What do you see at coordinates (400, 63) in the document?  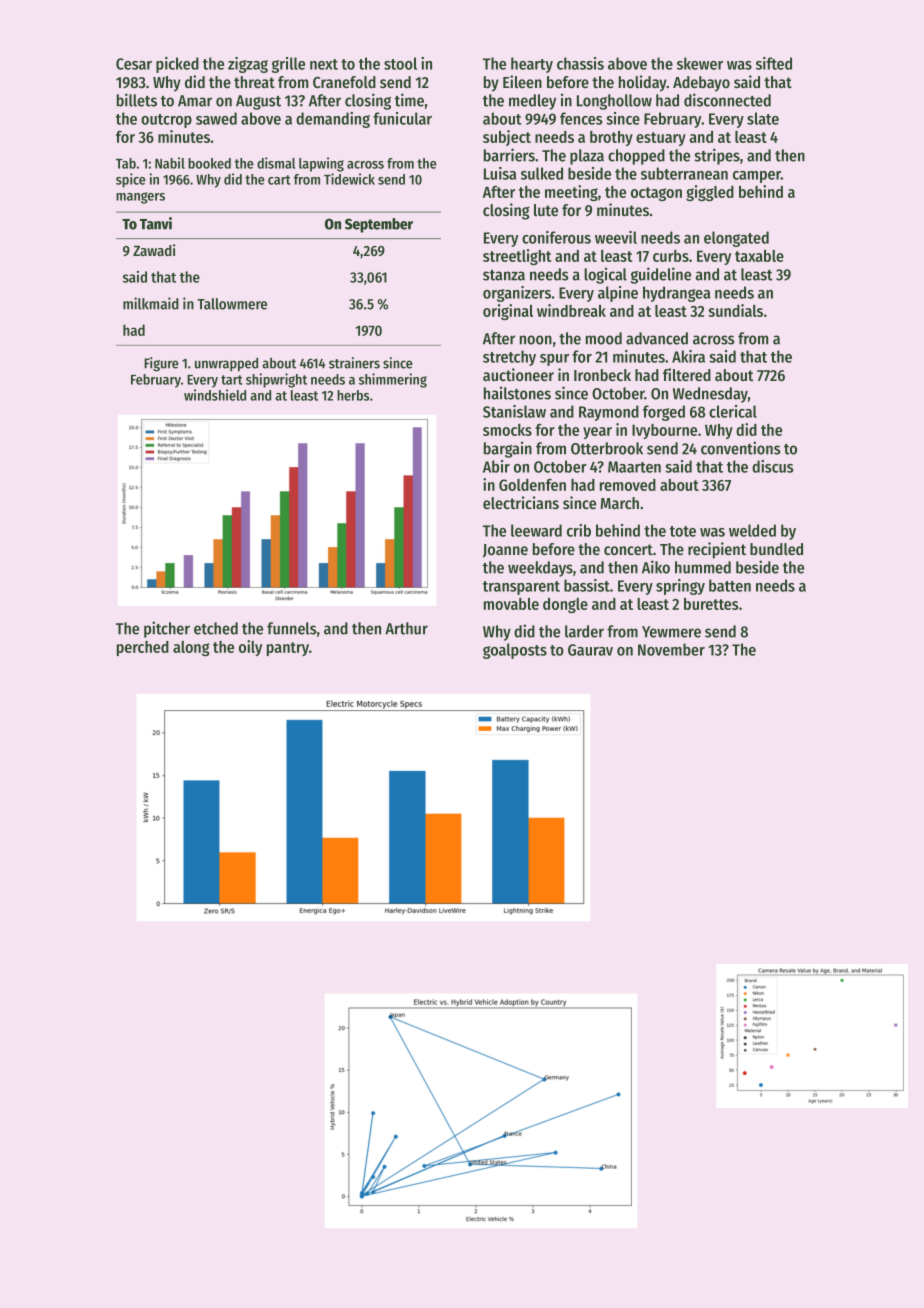 I see `stool` at bounding box center [400, 63].
